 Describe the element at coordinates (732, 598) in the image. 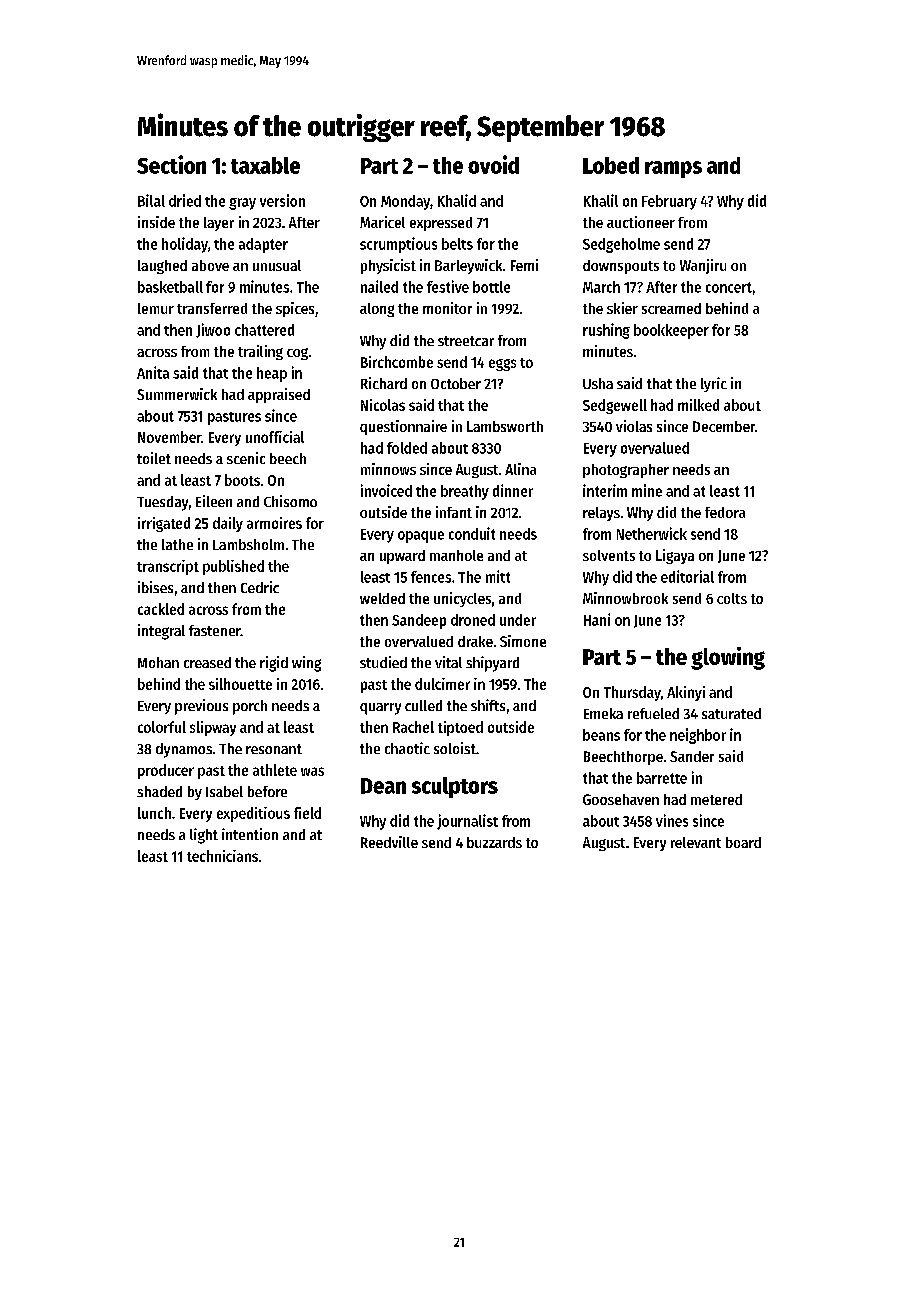

I see `colts` at that location.
